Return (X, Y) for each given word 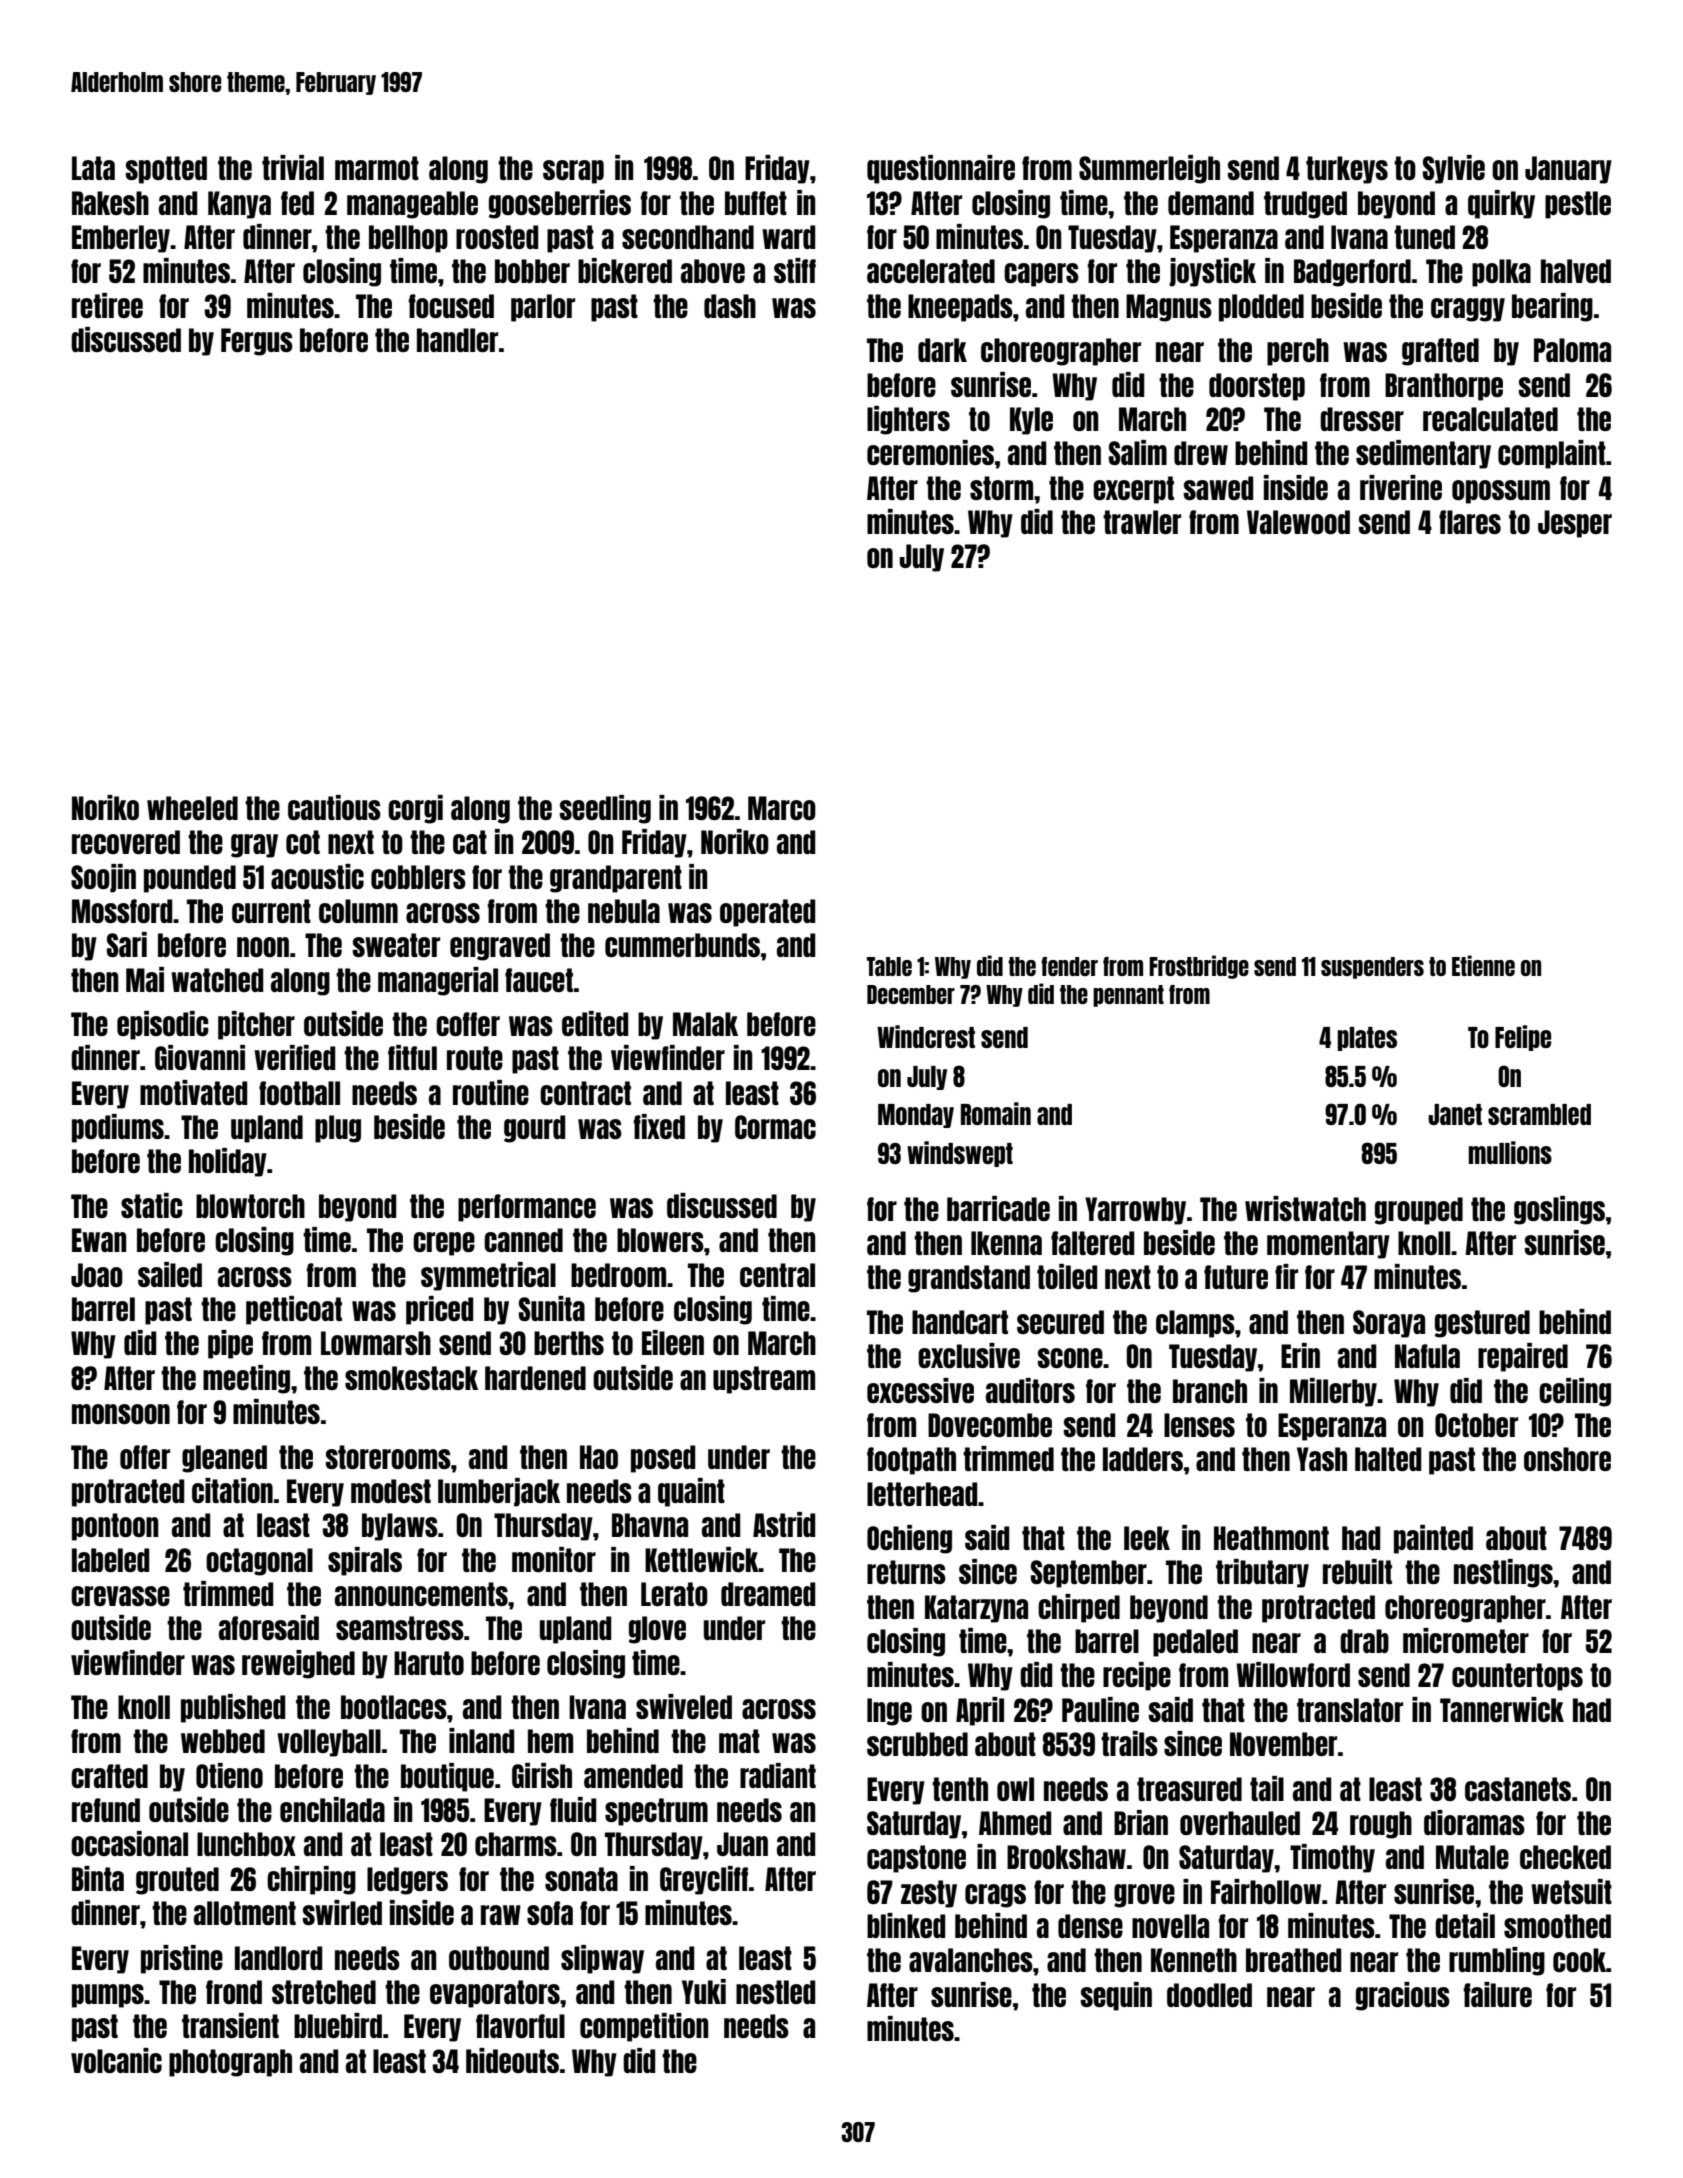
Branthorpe (1444, 387)
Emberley (121, 239)
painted (1433, 1539)
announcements (421, 1594)
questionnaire (941, 169)
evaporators (495, 1994)
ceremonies (930, 452)
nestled (776, 1992)
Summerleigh (1149, 169)
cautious (334, 807)
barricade (998, 1208)
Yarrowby (1135, 1211)
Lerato (674, 1594)
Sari (127, 944)
